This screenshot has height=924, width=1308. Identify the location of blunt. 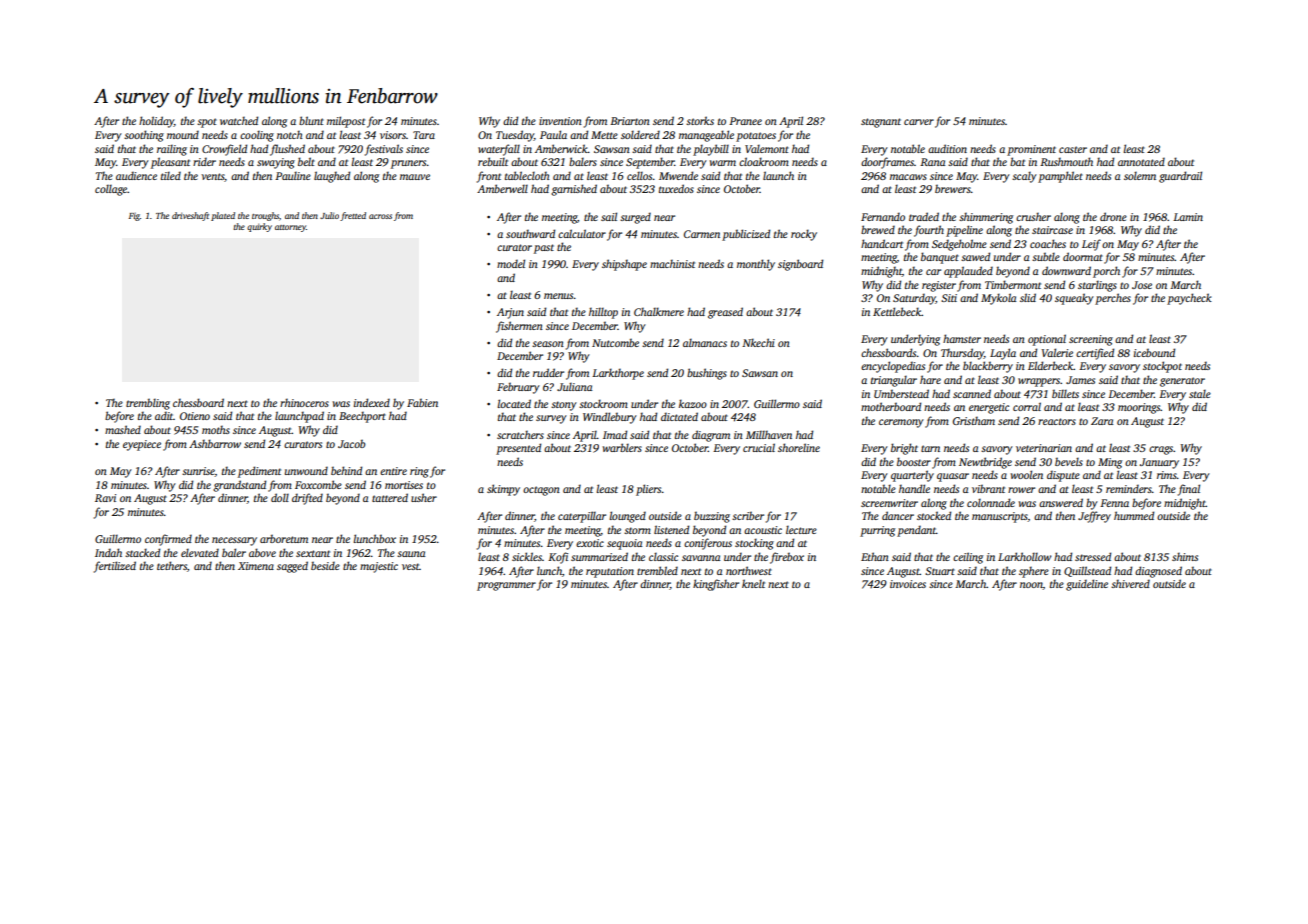
(311, 120).
